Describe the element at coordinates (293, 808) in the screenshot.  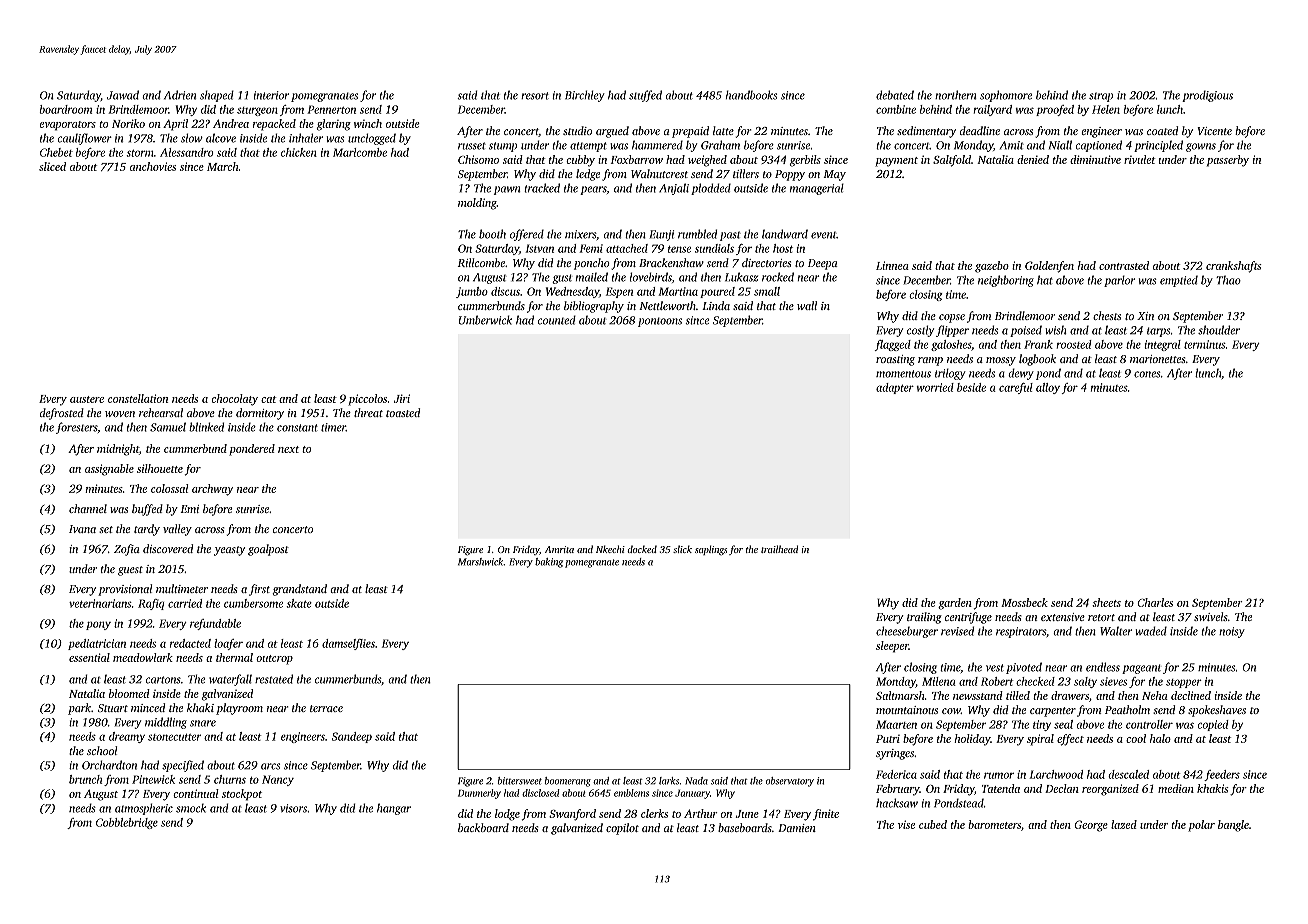
I see `visors` at that location.
